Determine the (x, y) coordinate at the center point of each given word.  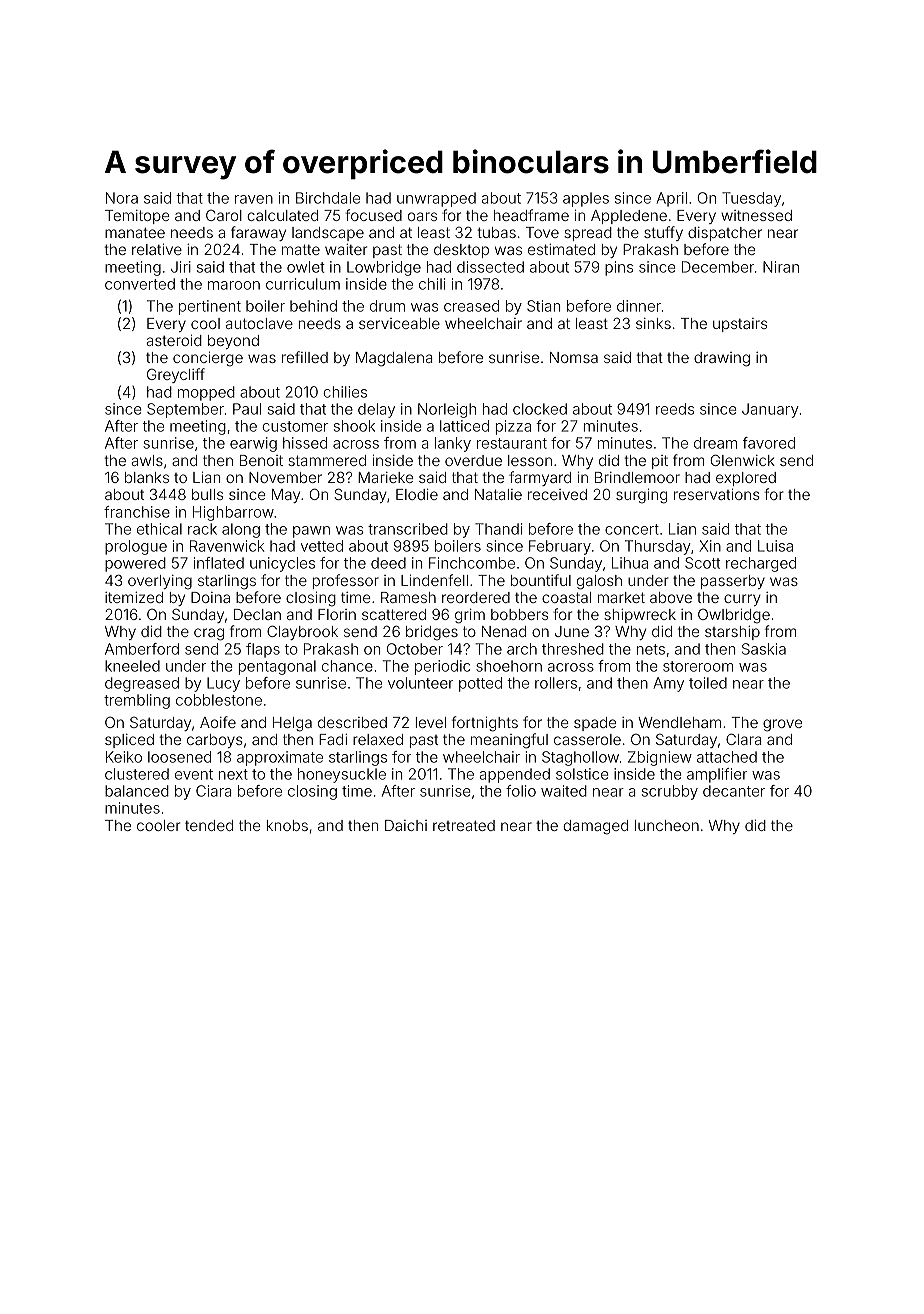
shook (354, 426)
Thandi (498, 529)
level (431, 722)
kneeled (132, 666)
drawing (722, 359)
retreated (464, 825)
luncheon (667, 825)
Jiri (181, 267)
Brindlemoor (637, 477)
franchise (137, 512)
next (233, 774)
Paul (247, 409)
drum (387, 306)
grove (782, 725)
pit (660, 462)
